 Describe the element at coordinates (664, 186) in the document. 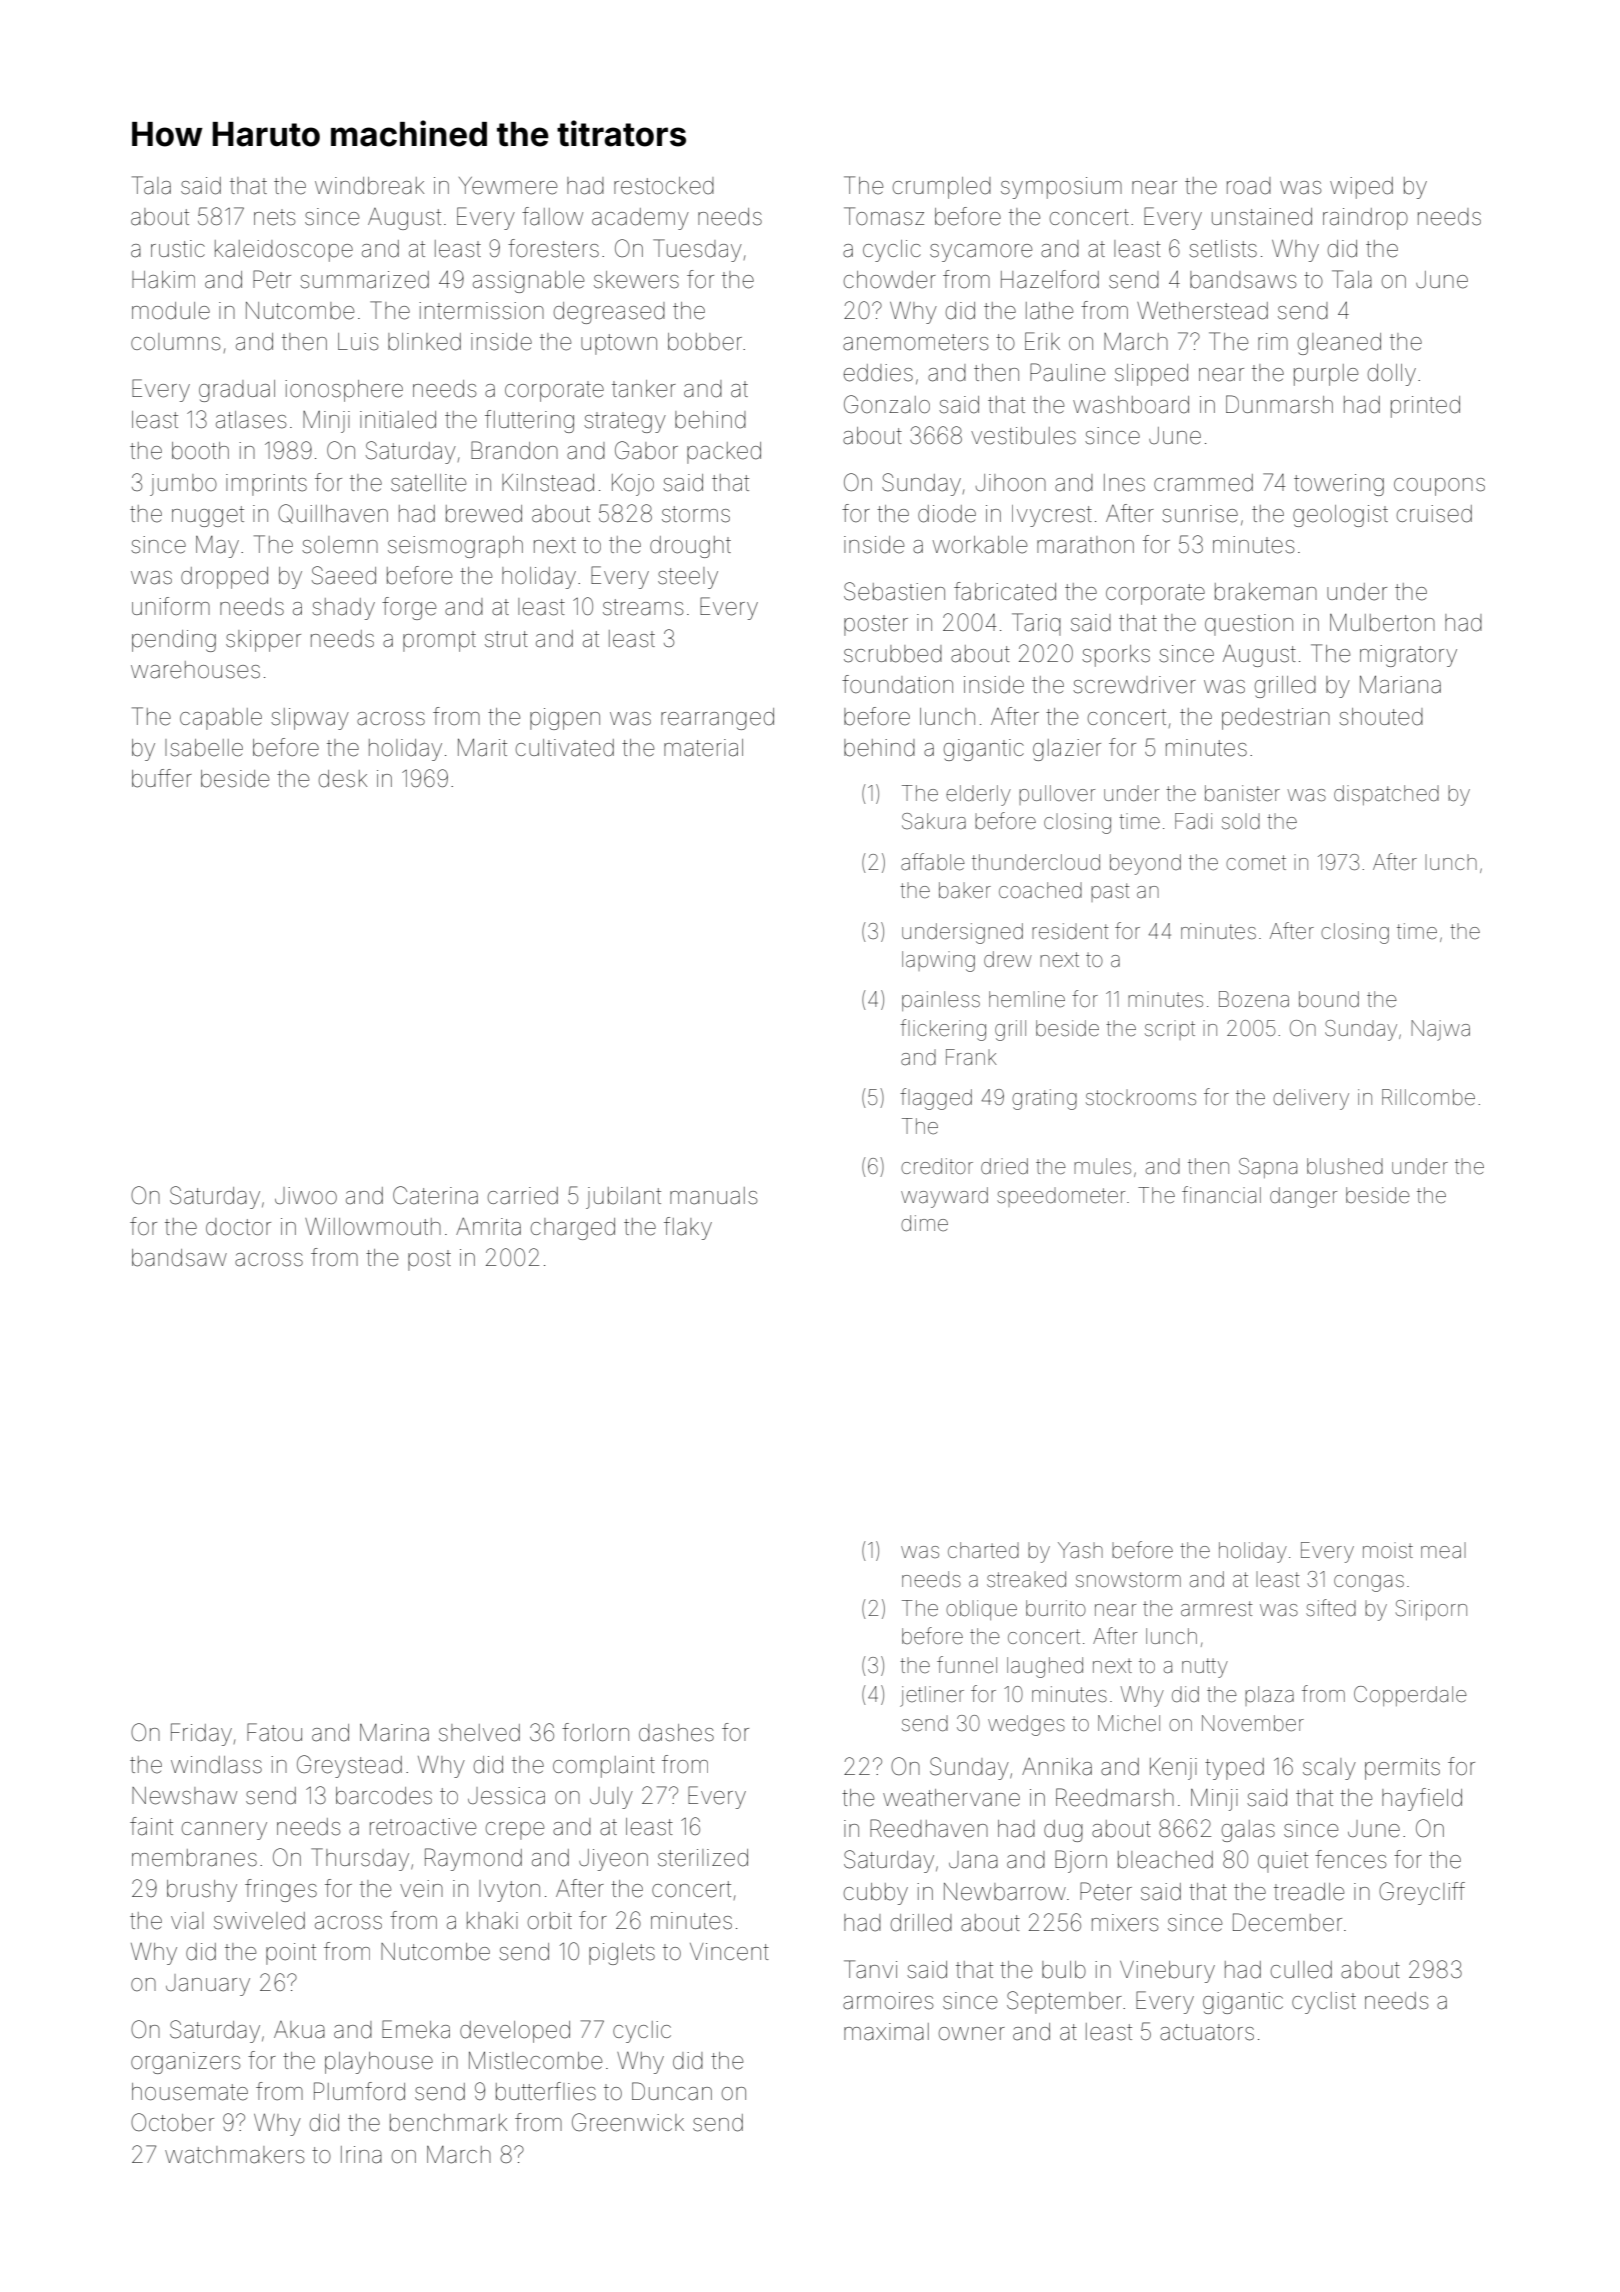

I see `restocked` at that location.
